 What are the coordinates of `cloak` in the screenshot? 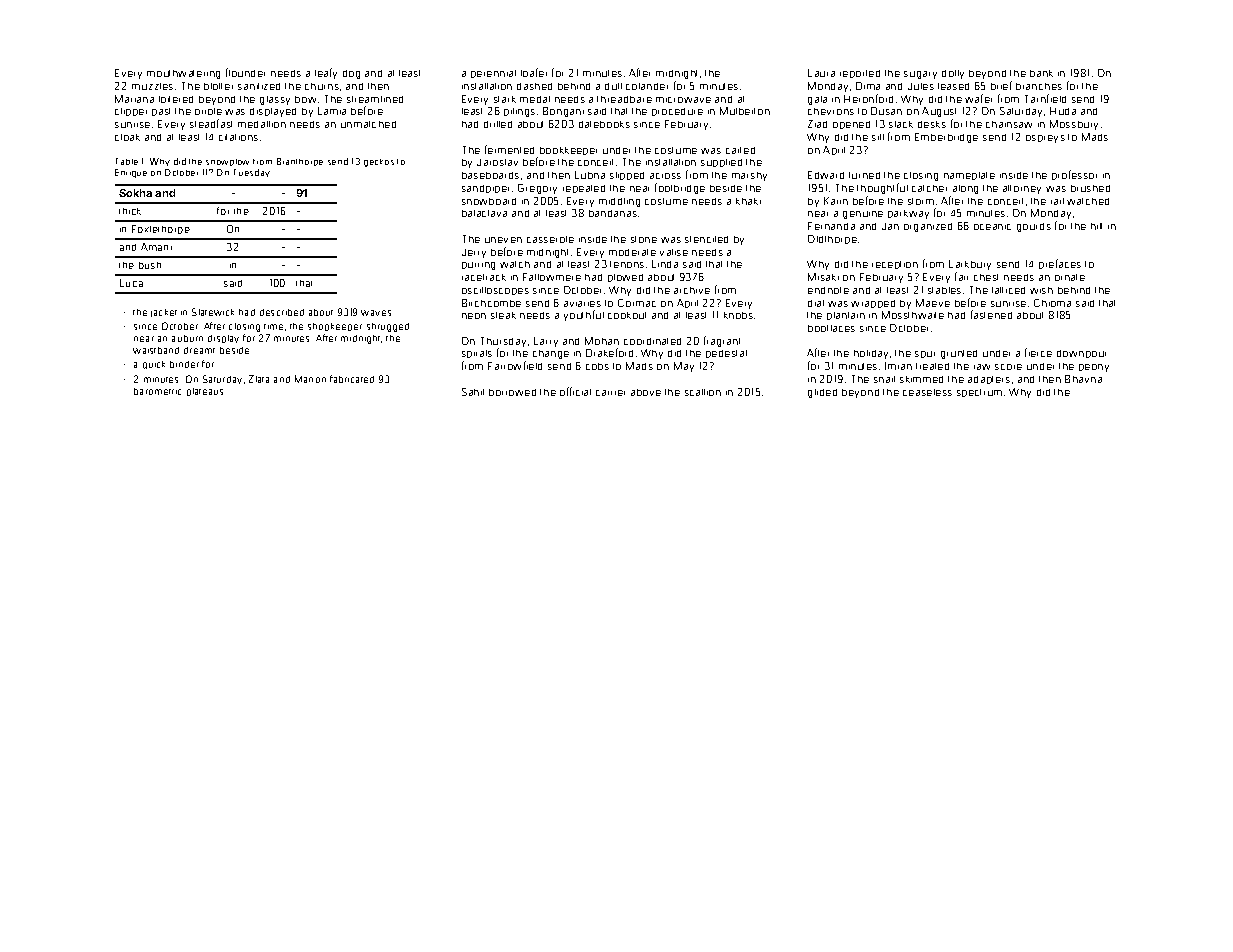 It's located at (127, 137).
